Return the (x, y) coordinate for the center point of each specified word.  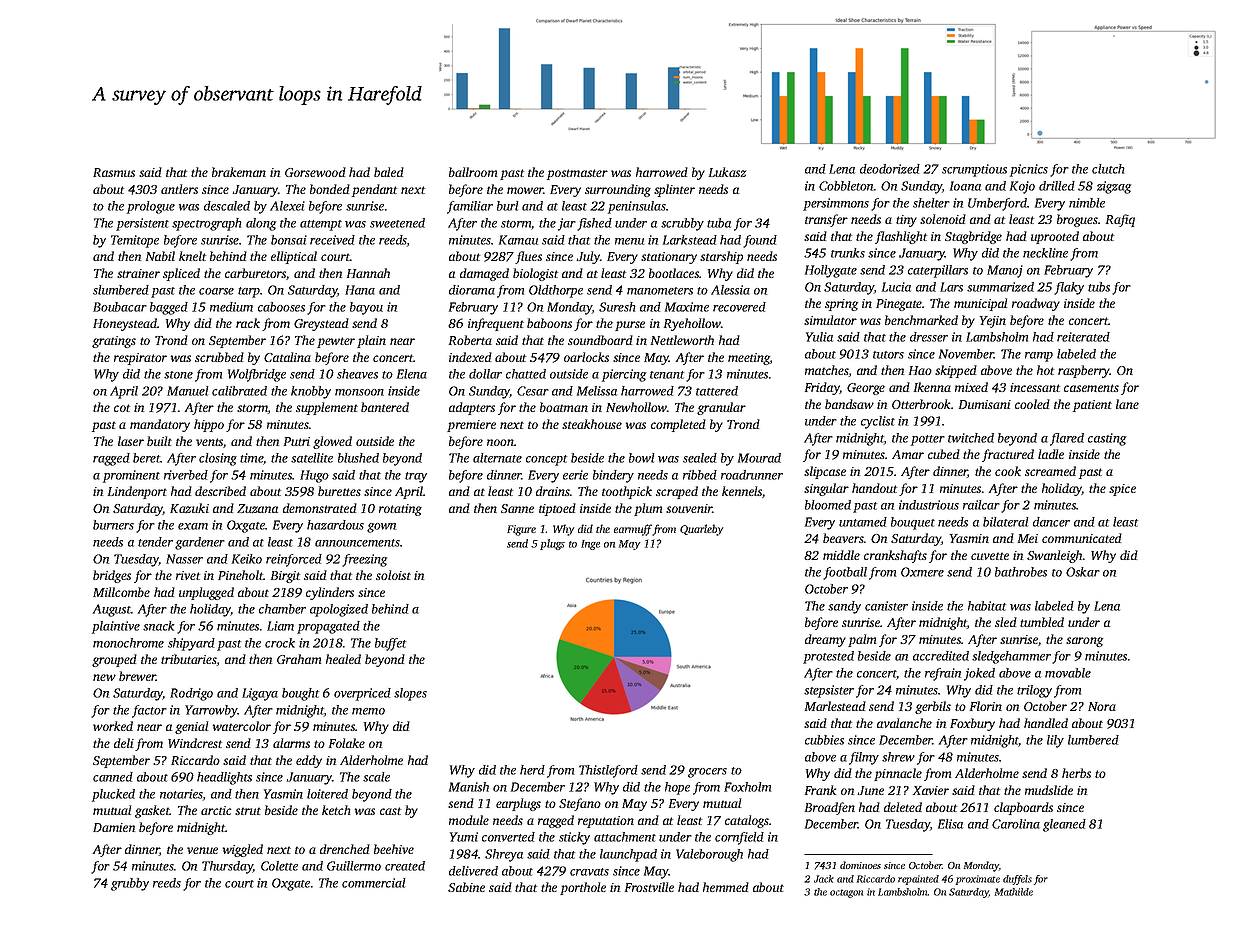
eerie (575, 475)
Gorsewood (315, 172)
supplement (327, 408)
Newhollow (636, 407)
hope (677, 788)
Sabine (466, 887)
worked (113, 726)
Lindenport (137, 492)
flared (1067, 439)
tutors (888, 355)
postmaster (577, 174)
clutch (1108, 169)
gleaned (1064, 825)
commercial (374, 883)
